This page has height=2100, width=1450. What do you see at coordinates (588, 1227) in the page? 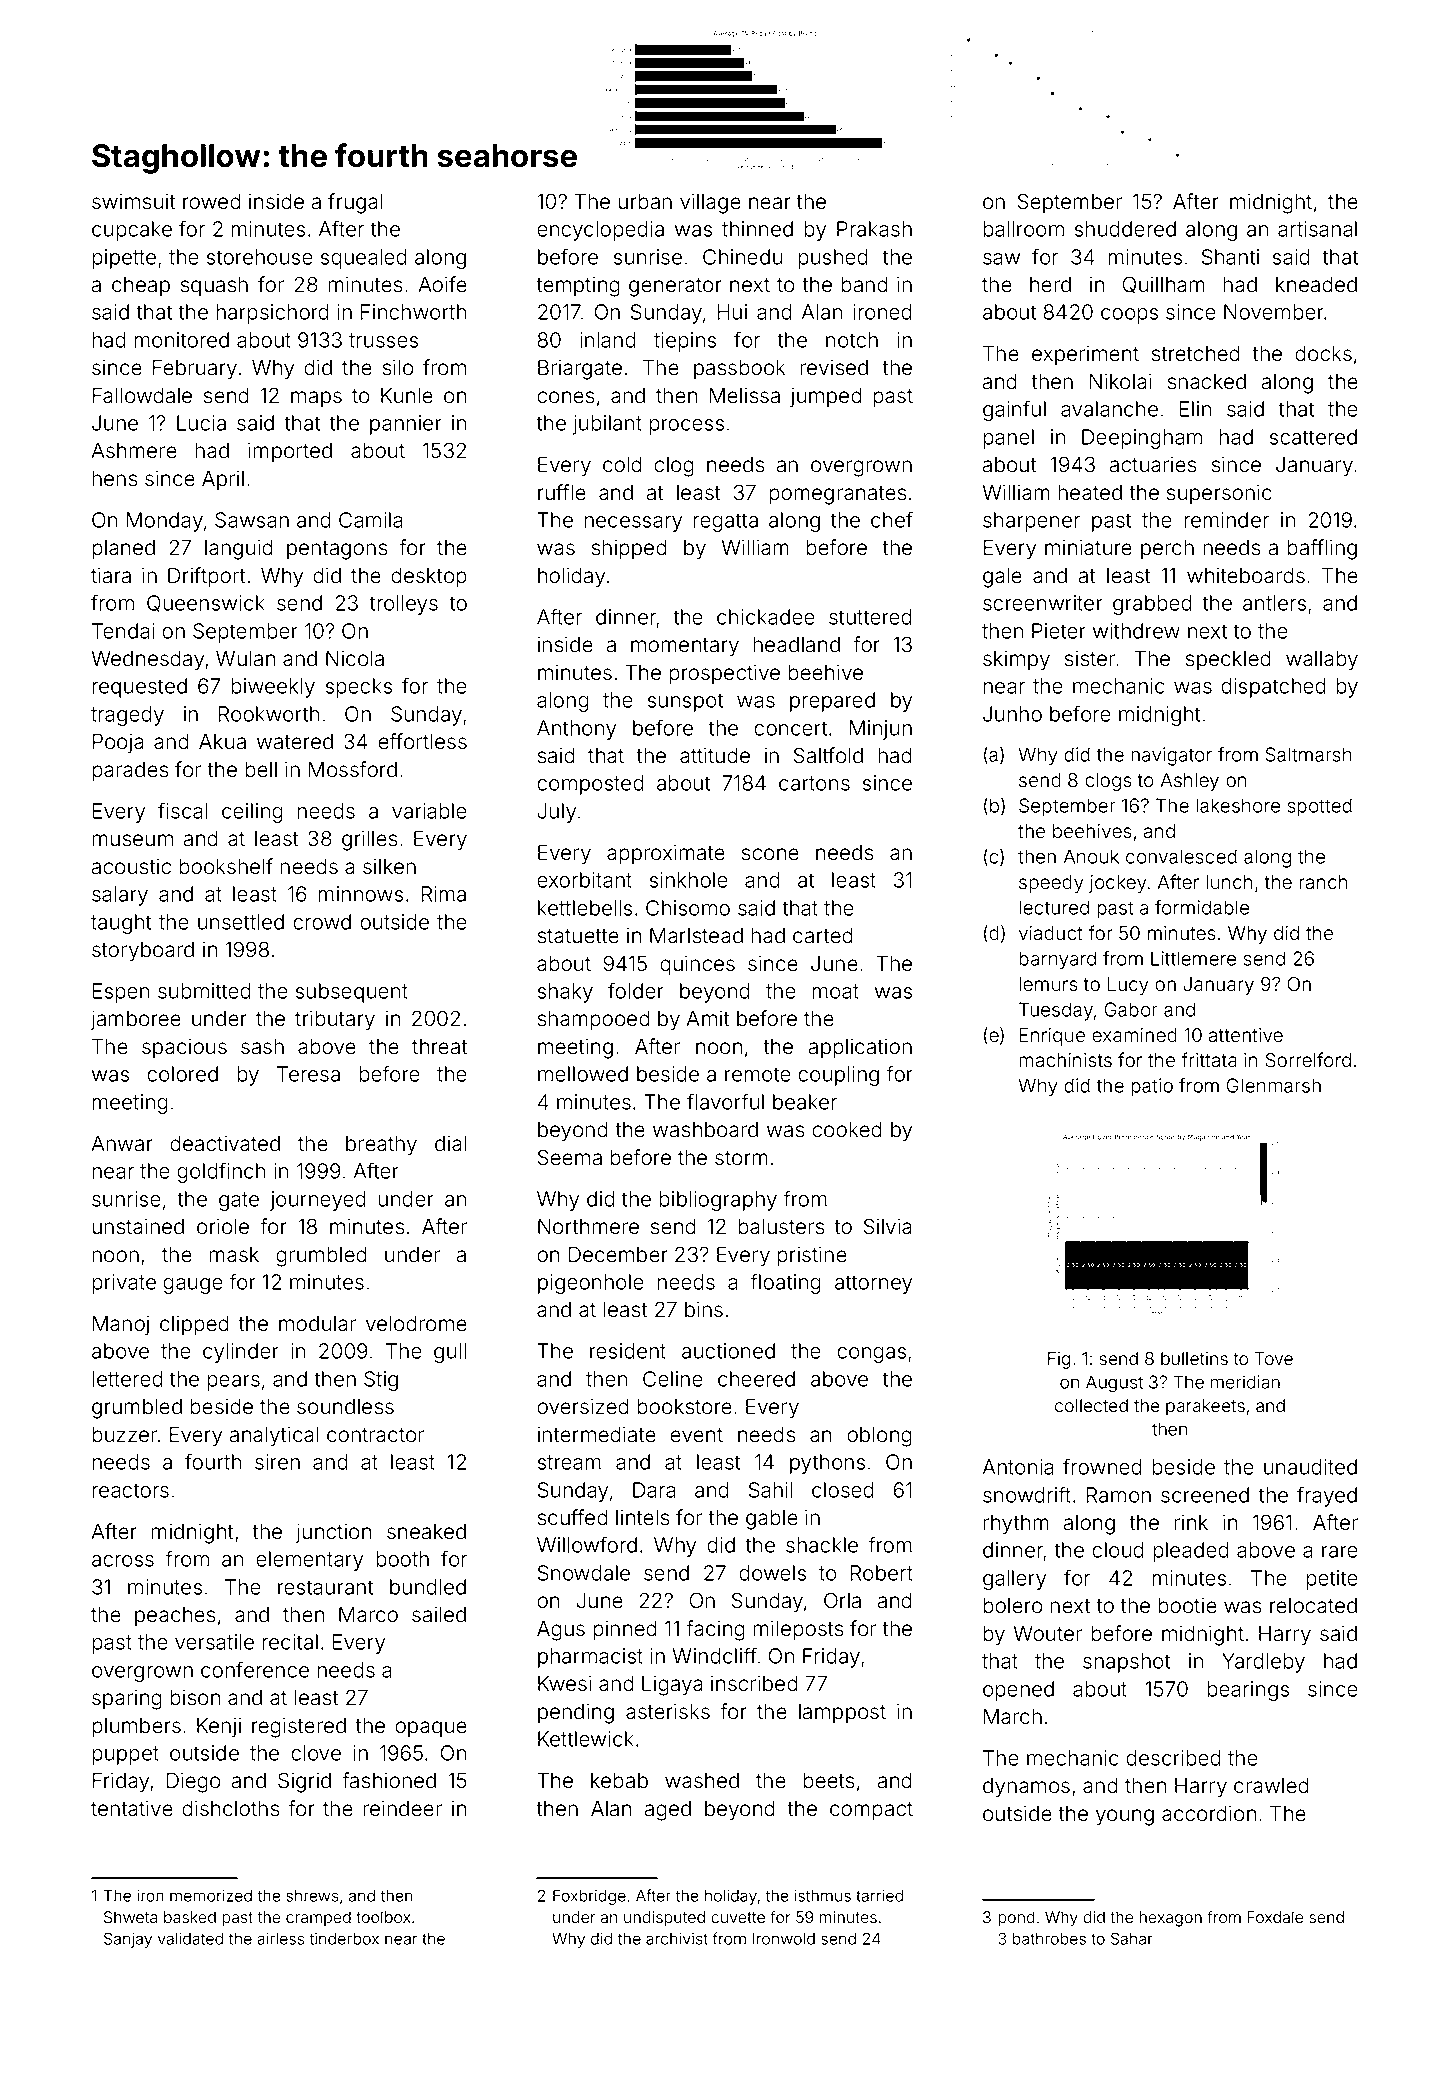
I see `Northmere` at bounding box center [588, 1227].
